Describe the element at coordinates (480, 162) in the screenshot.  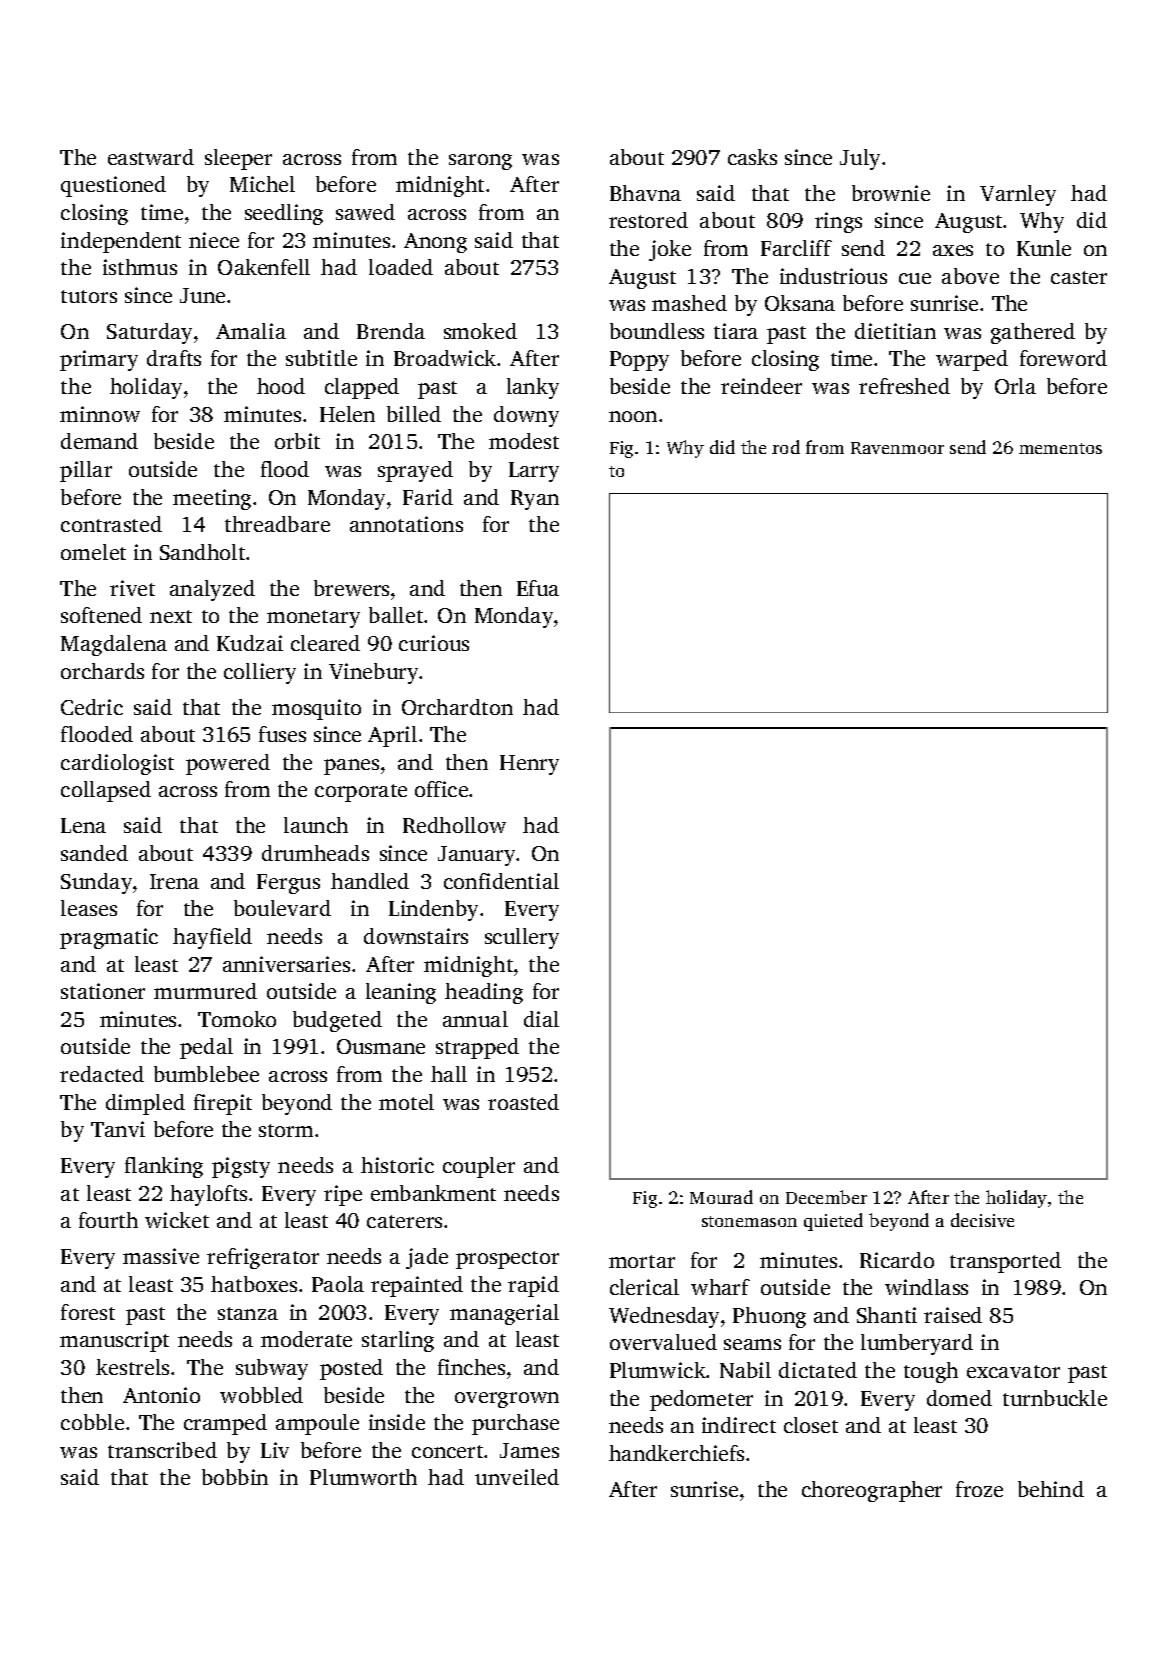
I see `sarong` at that location.
